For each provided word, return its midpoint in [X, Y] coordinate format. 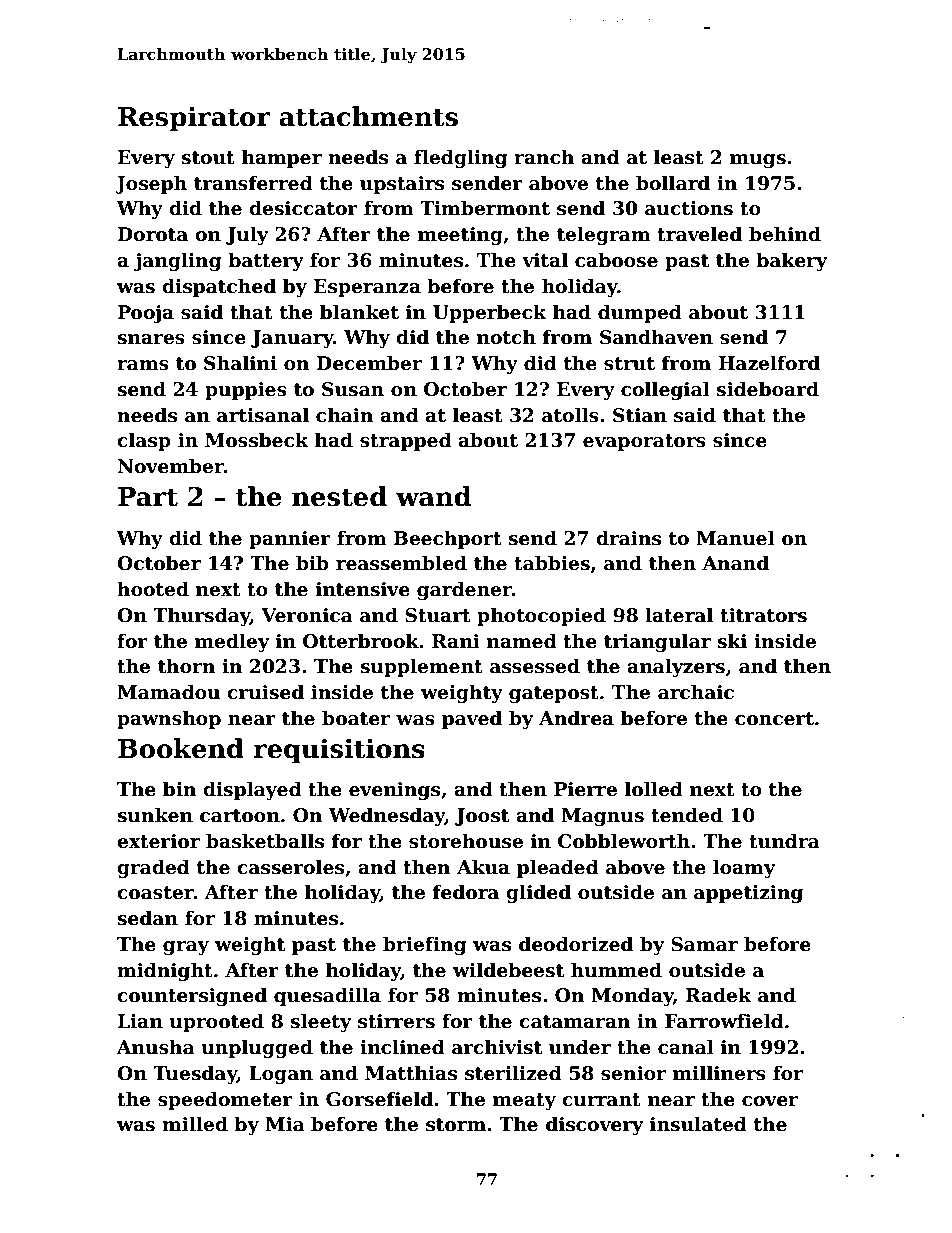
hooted [153, 589]
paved [472, 719]
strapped [406, 441]
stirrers [396, 1021]
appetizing [748, 894]
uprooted [217, 1022]
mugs [758, 161]
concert [774, 719]
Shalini [240, 363]
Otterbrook [361, 641]
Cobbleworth [624, 841]
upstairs [402, 185]
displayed [252, 790]
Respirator [194, 119]
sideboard [767, 389]
